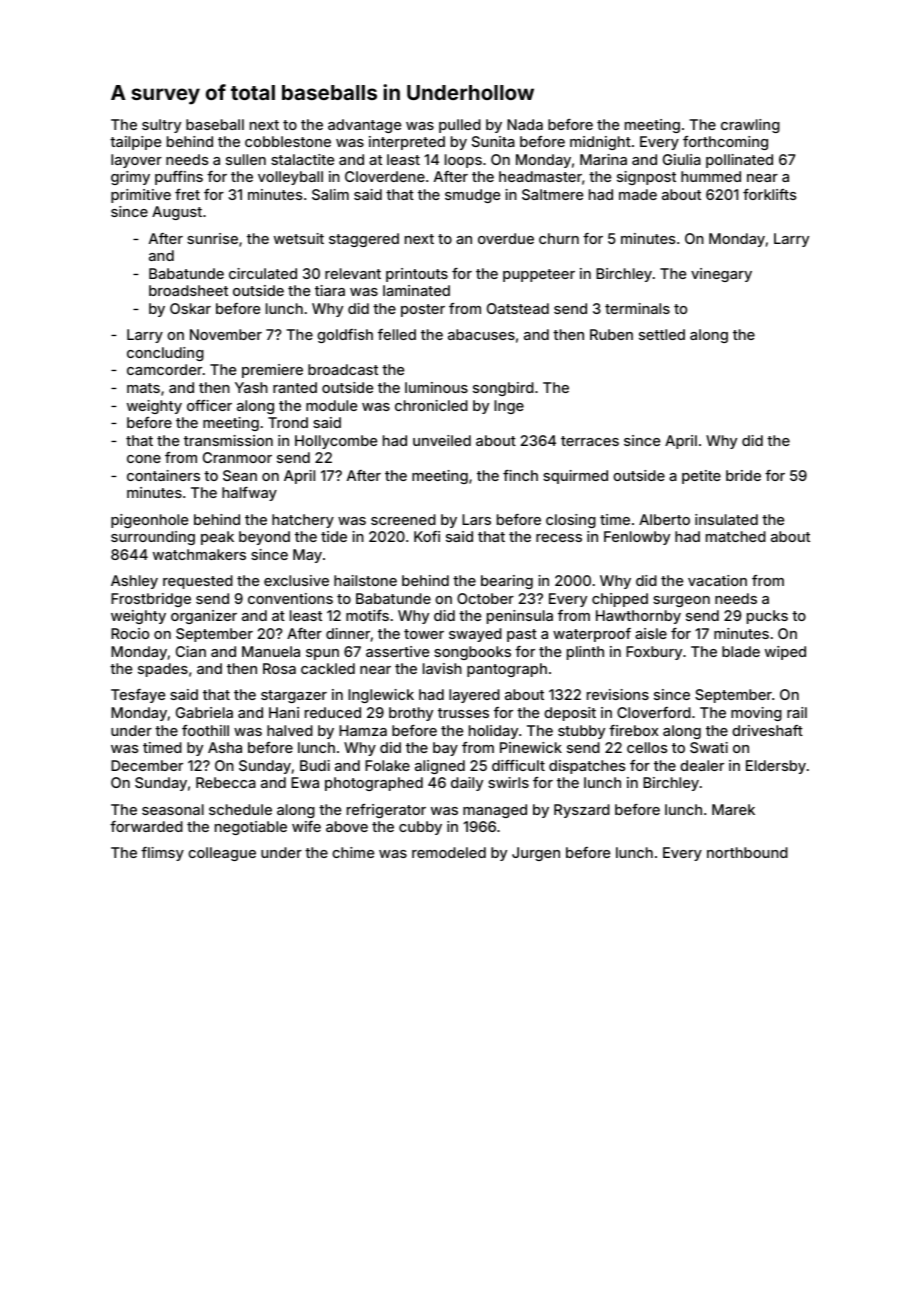 This screenshot has height=1308, width=924. What do you see at coordinates (463, 713) in the screenshot?
I see `trusses` at bounding box center [463, 713].
